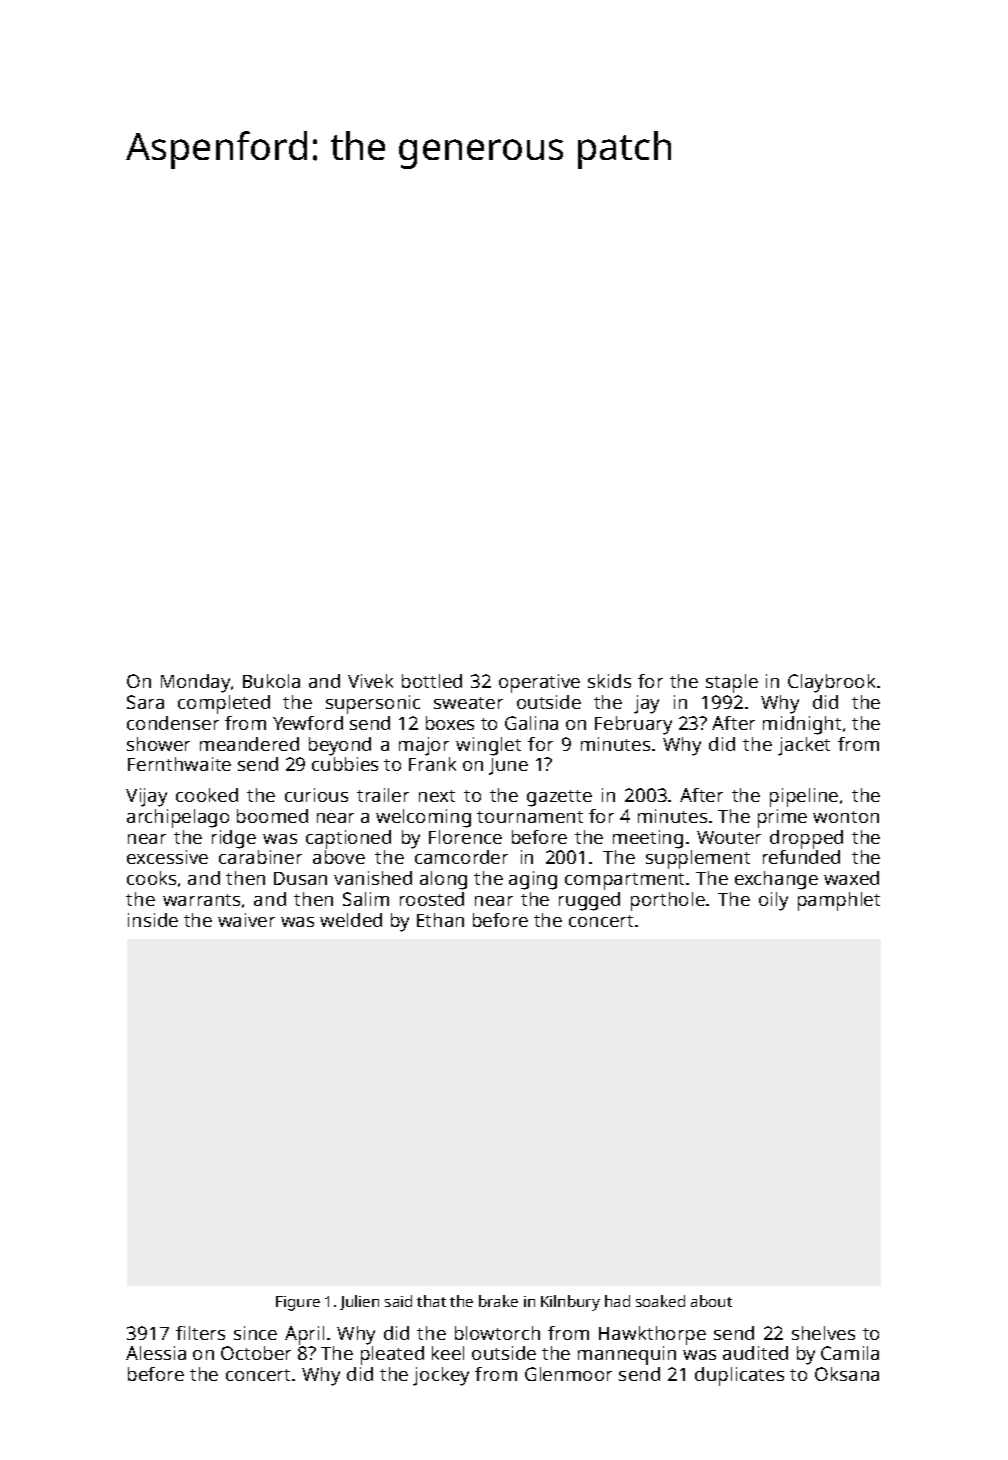 This screenshot has width=1008, height=1460. Describe the element at coordinates (153, 920) in the screenshot. I see `inside` at that location.
